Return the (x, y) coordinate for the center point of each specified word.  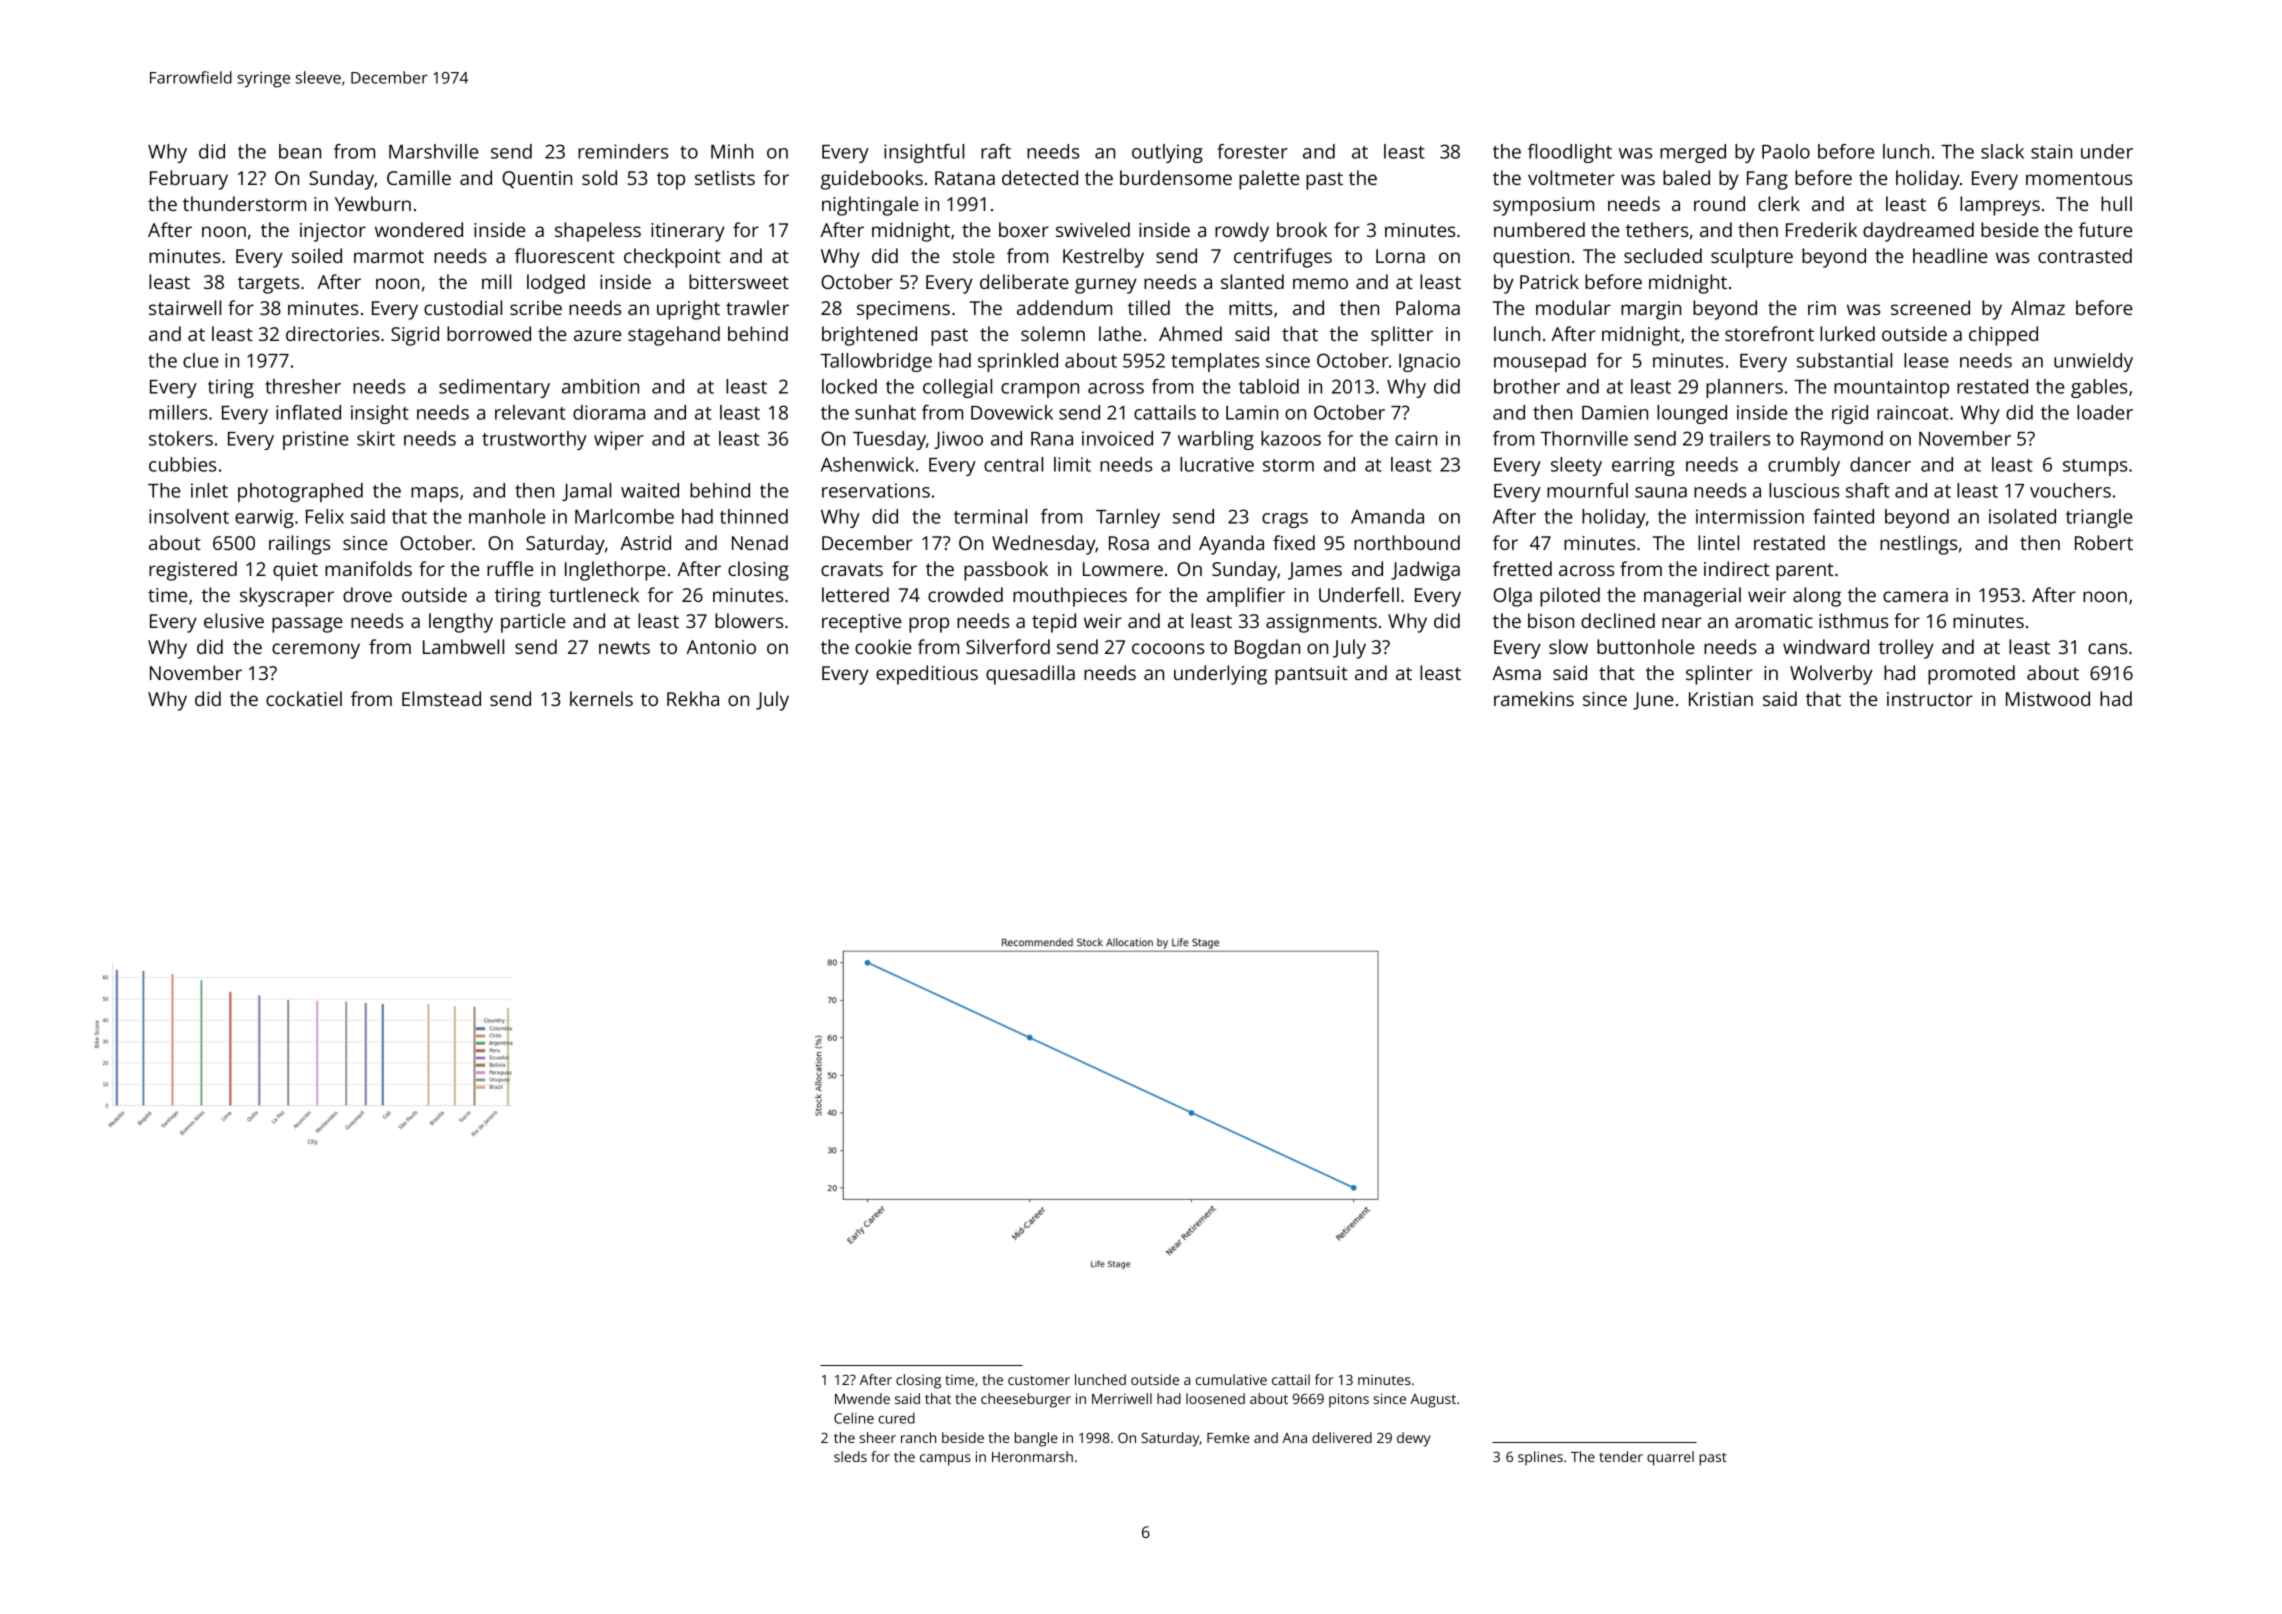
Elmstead (441, 698)
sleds (850, 1456)
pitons (1349, 1400)
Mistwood (2048, 698)
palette (1269, 180)
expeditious (927, 675)
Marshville (433, 151)
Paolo (1786, 151)
